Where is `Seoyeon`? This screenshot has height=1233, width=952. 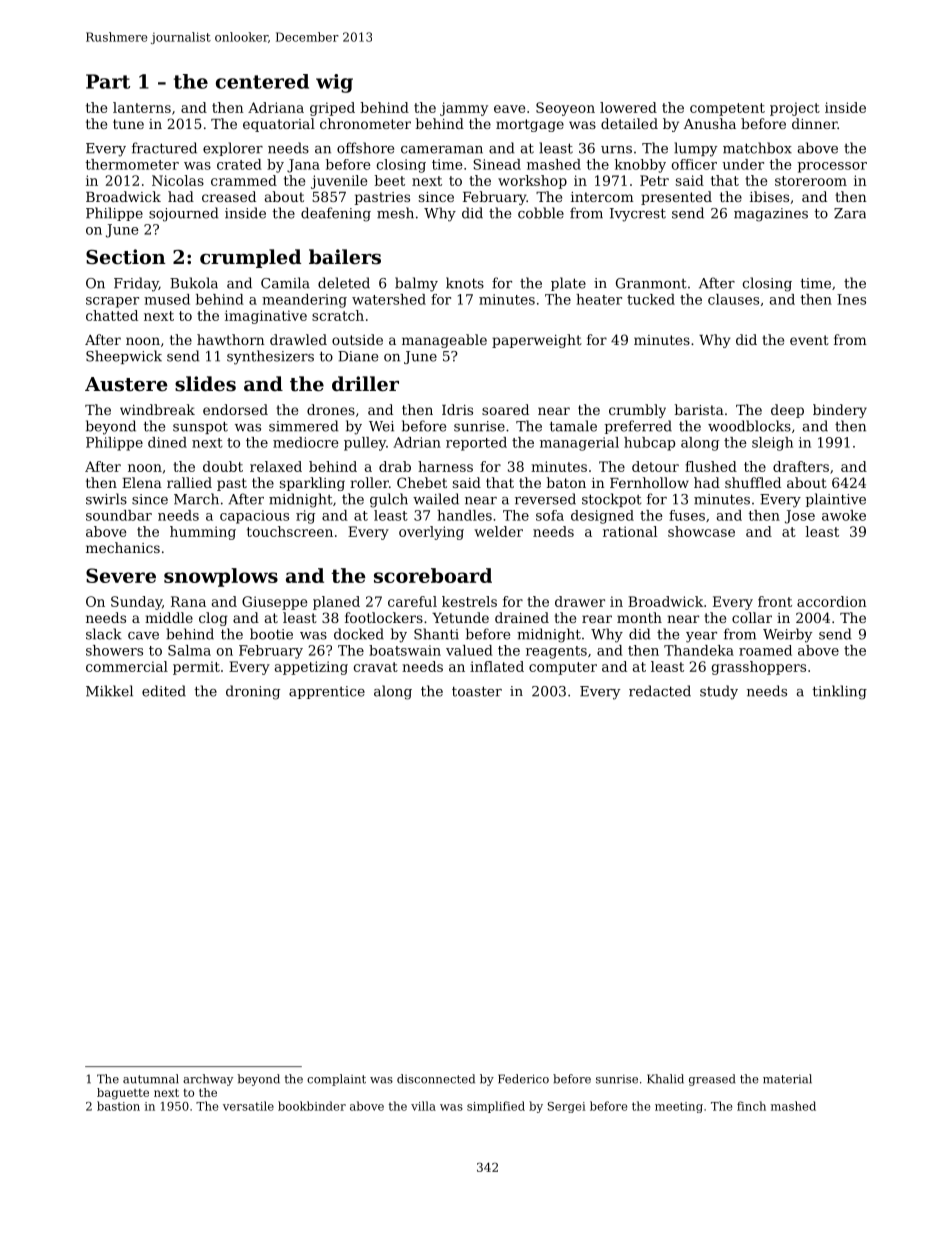 Seoyeon is located at coordinates (565, 109).
